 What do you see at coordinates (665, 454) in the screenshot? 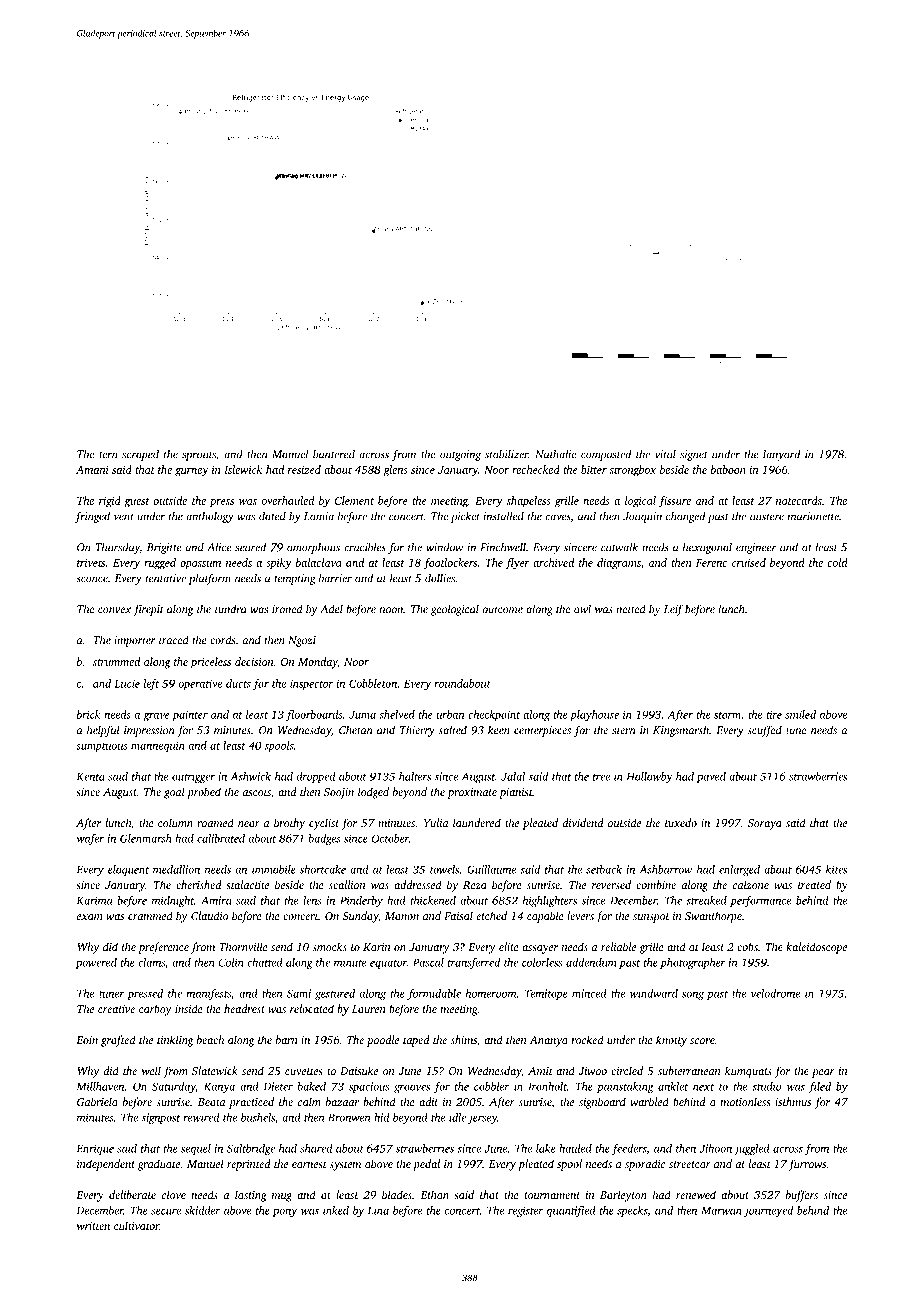
I see `vital` at bounding box center [665, 454].
